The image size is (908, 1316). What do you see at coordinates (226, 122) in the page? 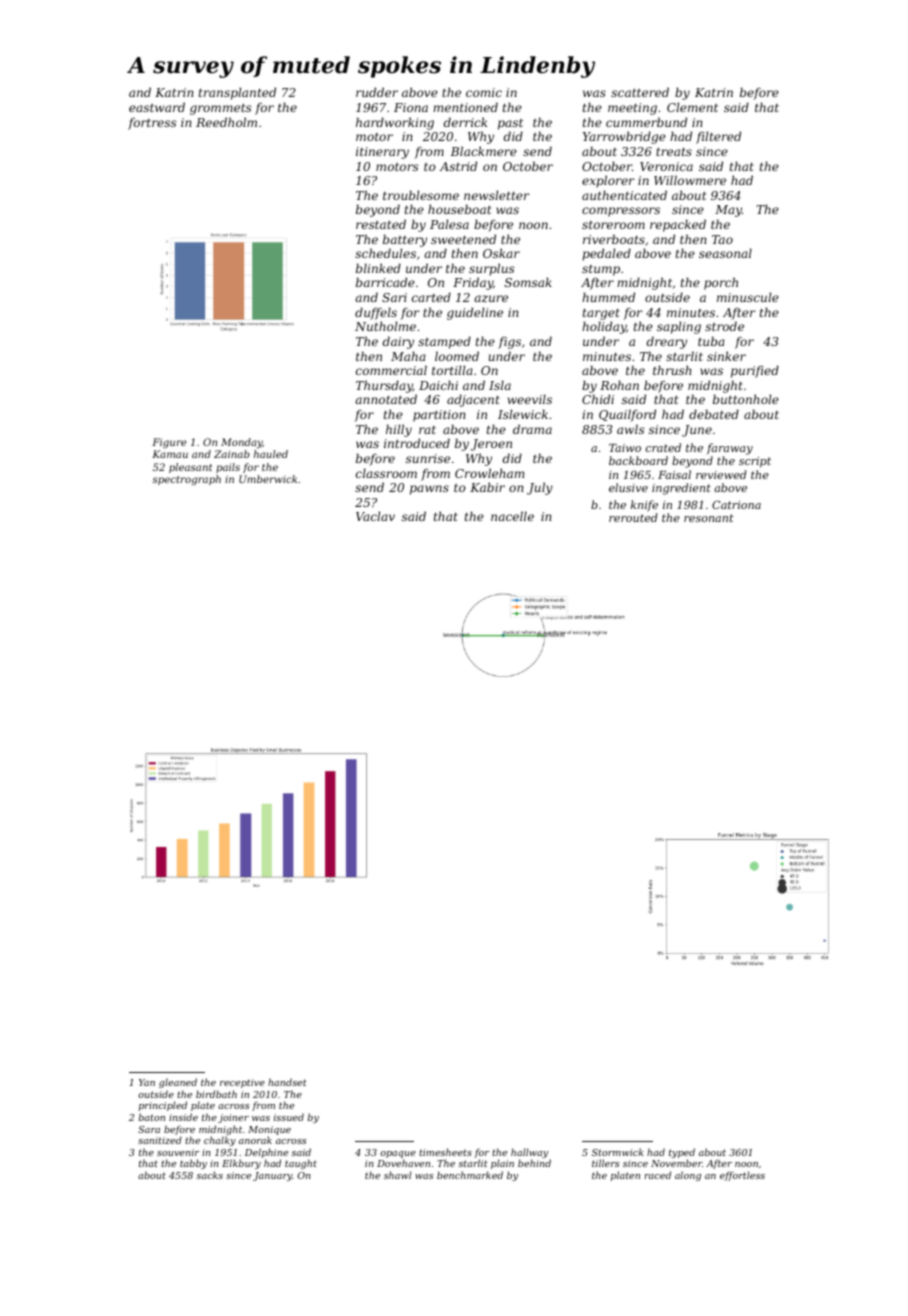
I see `Reedholm` at bounding box center [226, 122].
